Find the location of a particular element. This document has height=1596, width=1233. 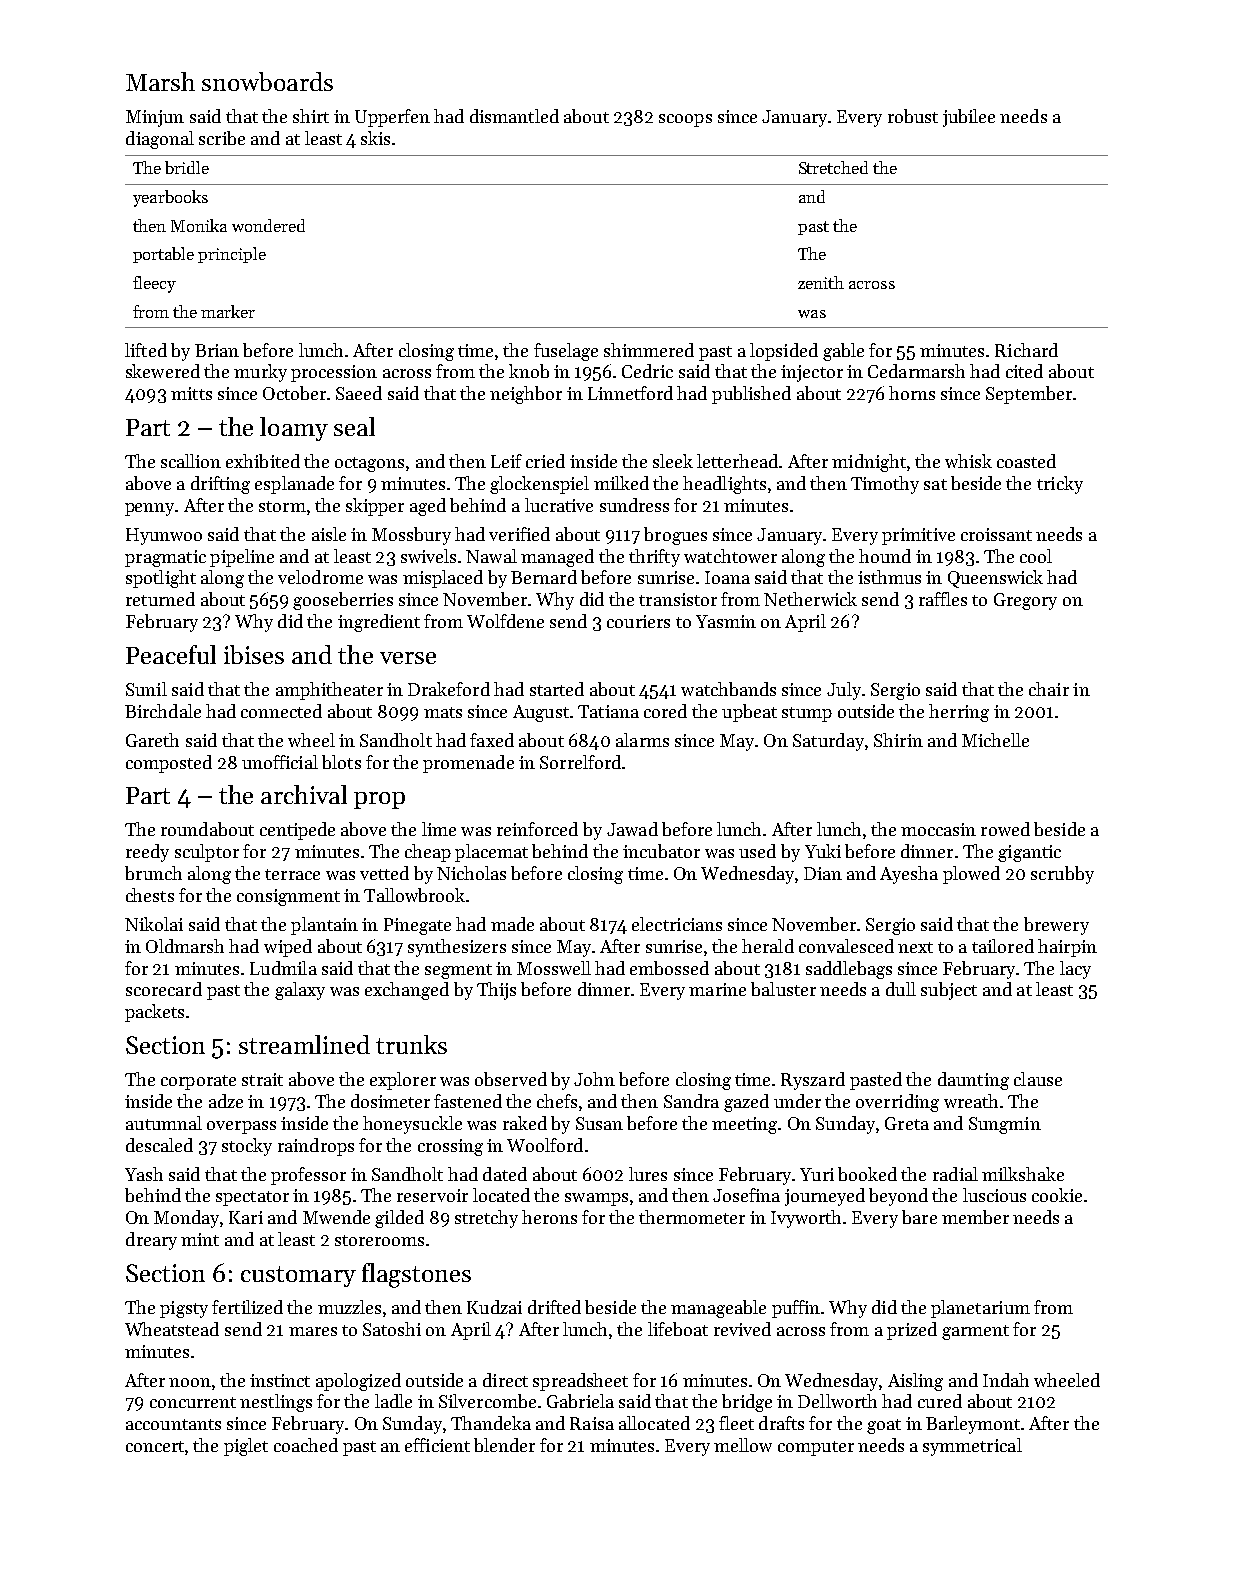

Hyunwoo is located at coordinates (164, 536).
